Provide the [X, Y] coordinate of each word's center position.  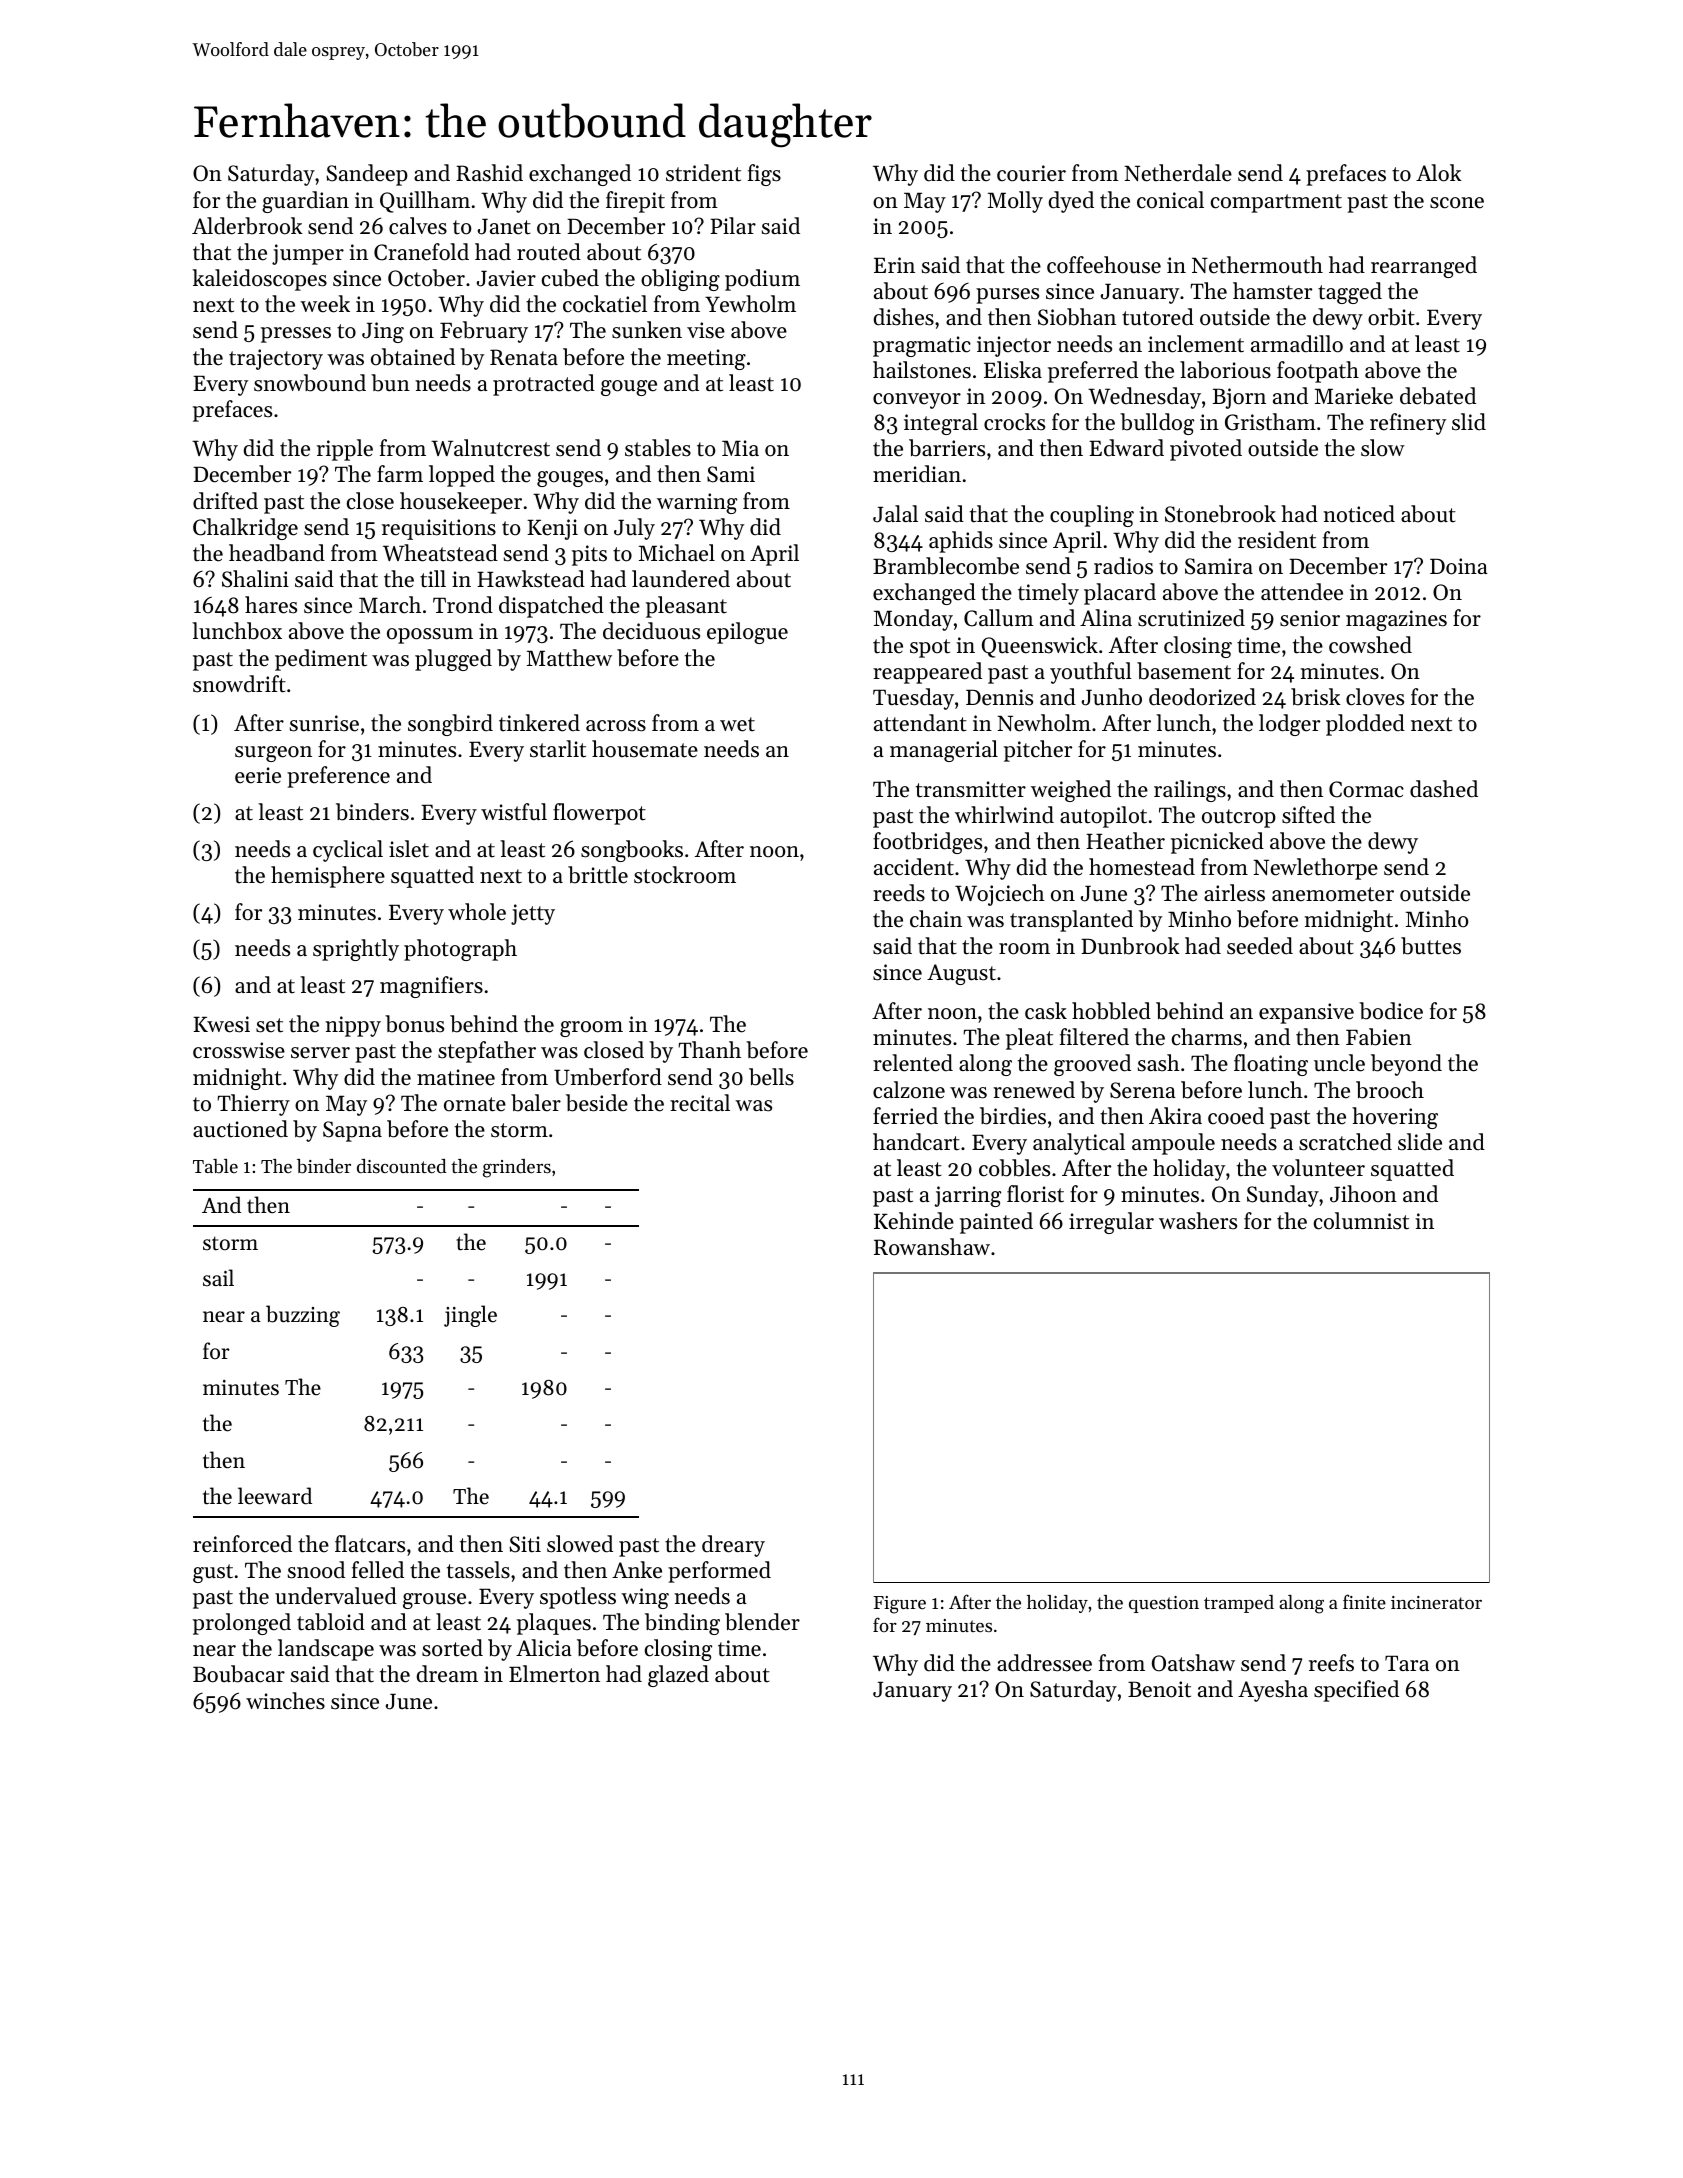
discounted [401, 1166]
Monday [913, 620]
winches [285, 1701]
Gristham [1270, 422]
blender [762, 1622]
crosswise [239, 1050]
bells [771, 1077]
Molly [1015, 202]
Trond [463, 605]
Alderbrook [247, 226]
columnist [1361, 1221]
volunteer [1318, 1168]
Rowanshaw [932, 1247]
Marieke [1354, 396]
